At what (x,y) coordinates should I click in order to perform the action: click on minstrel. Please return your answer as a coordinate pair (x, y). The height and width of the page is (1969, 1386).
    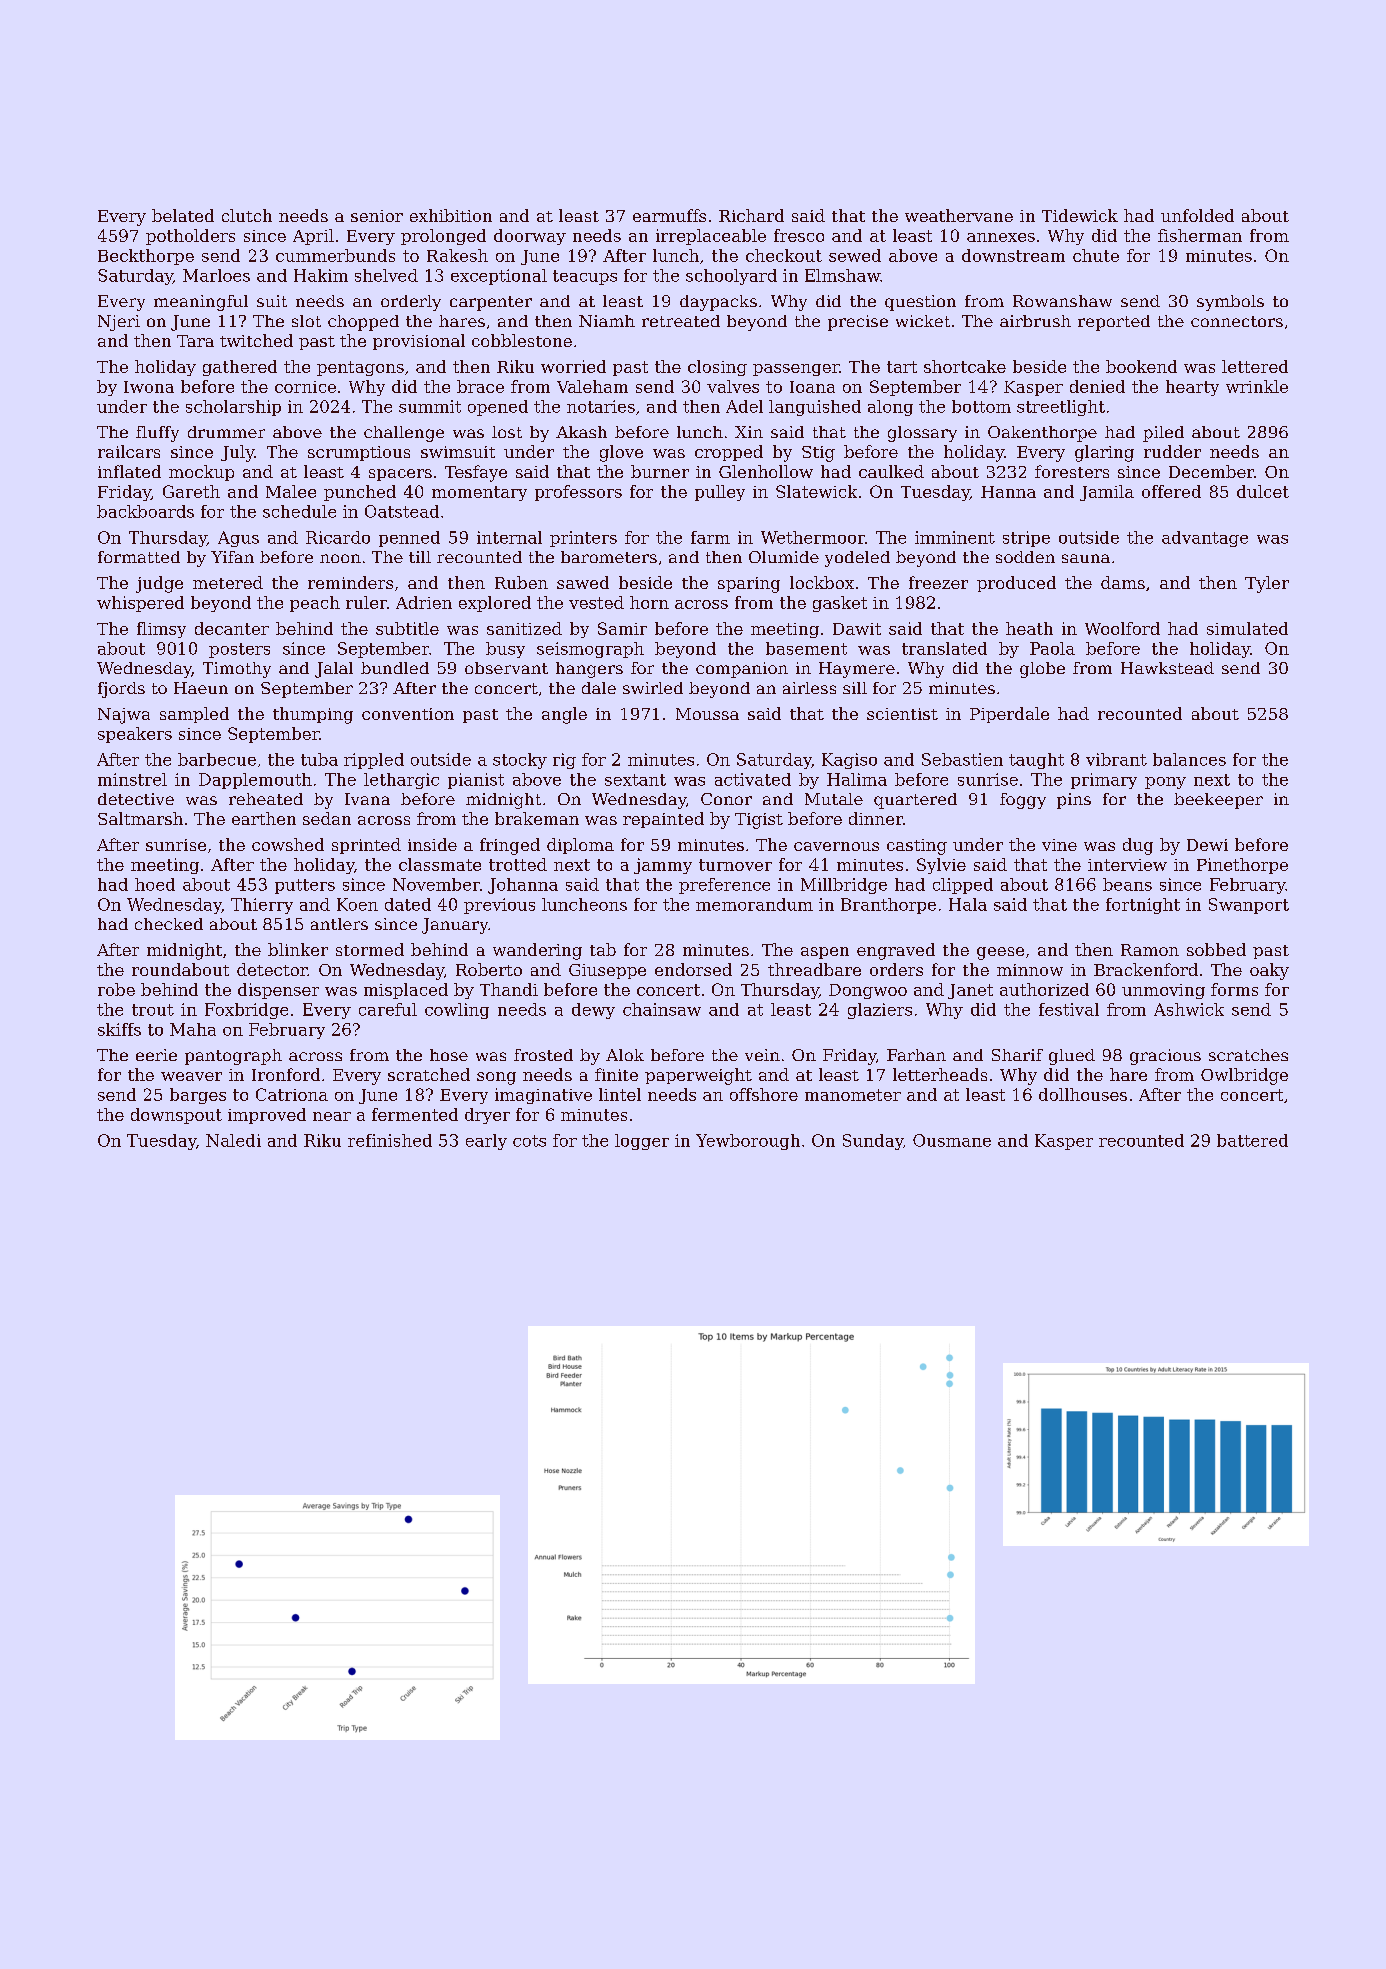
    Looking at the image, I should click on (132, 779).
